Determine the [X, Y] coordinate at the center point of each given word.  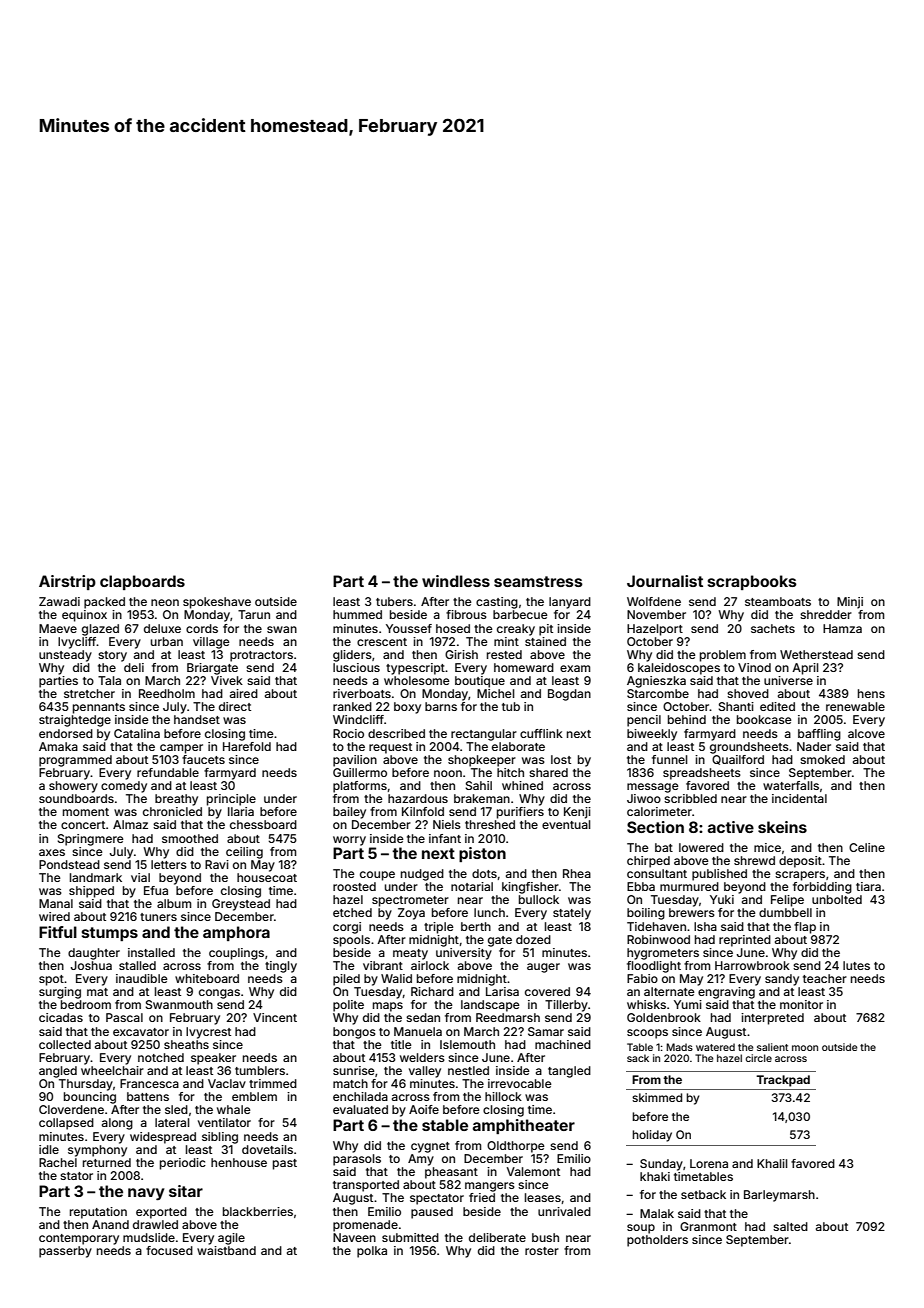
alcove [866, 733]
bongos [354, 1033]
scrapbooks [752, 582]
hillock [503, 1096]
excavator [141, 1032]
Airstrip [67, 582]
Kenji [577, 813]
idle [49, 1149]
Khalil [772, 1163]
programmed [75, 761]
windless [456, 581]
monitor [801, 1004]
